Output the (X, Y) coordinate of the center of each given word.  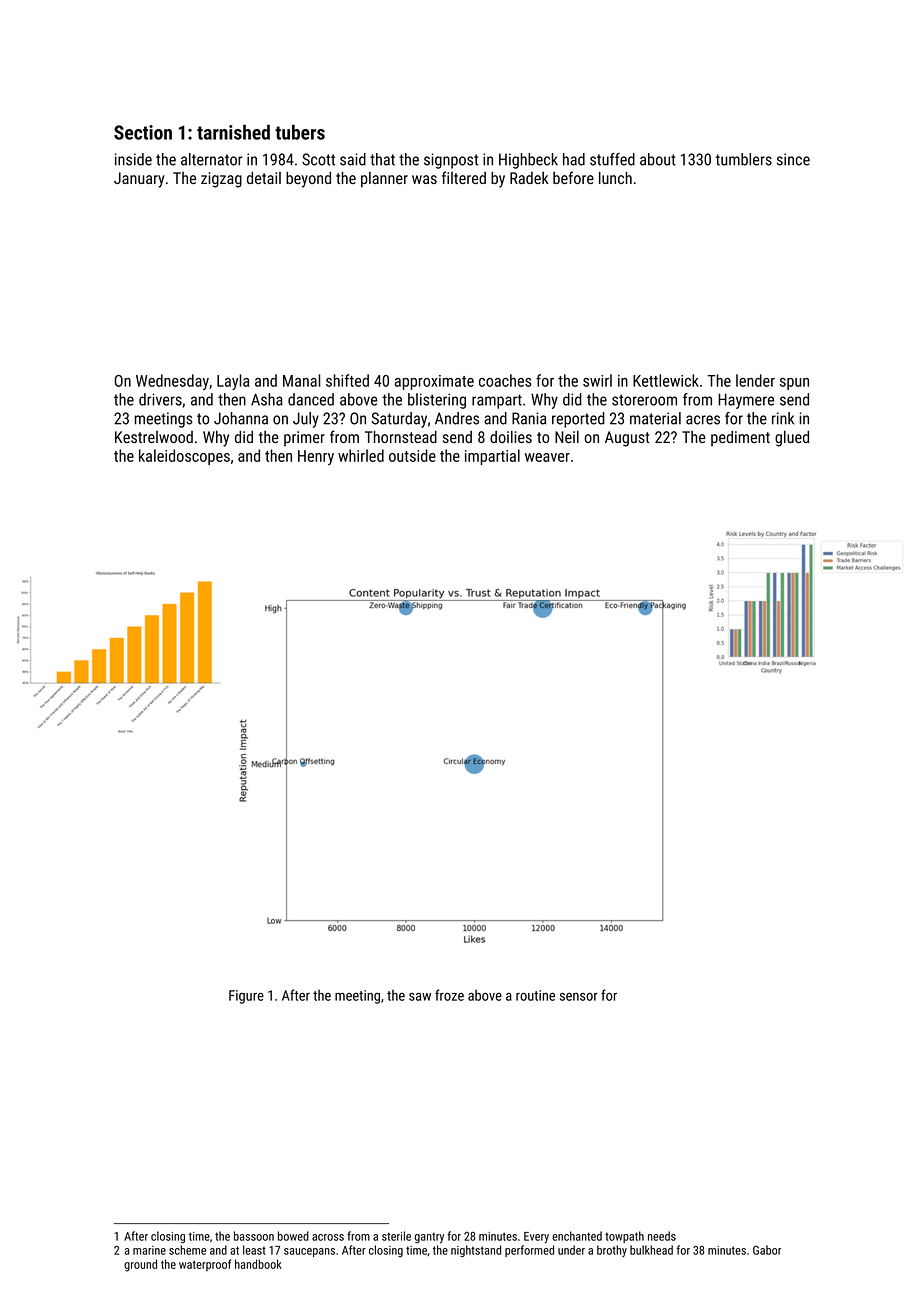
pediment (740, 438)
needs (662, 1236)
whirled (361, 455)
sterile (396, 1236)
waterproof (205, 1265)
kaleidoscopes (184, 457)
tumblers (743, 159)
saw (420, 997)
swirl (597, 380)
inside (133, 159)
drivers (160, 399)
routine (535, 995)
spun (794, 384)
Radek (529, 178)
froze (449, 995)
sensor (579, 997)
